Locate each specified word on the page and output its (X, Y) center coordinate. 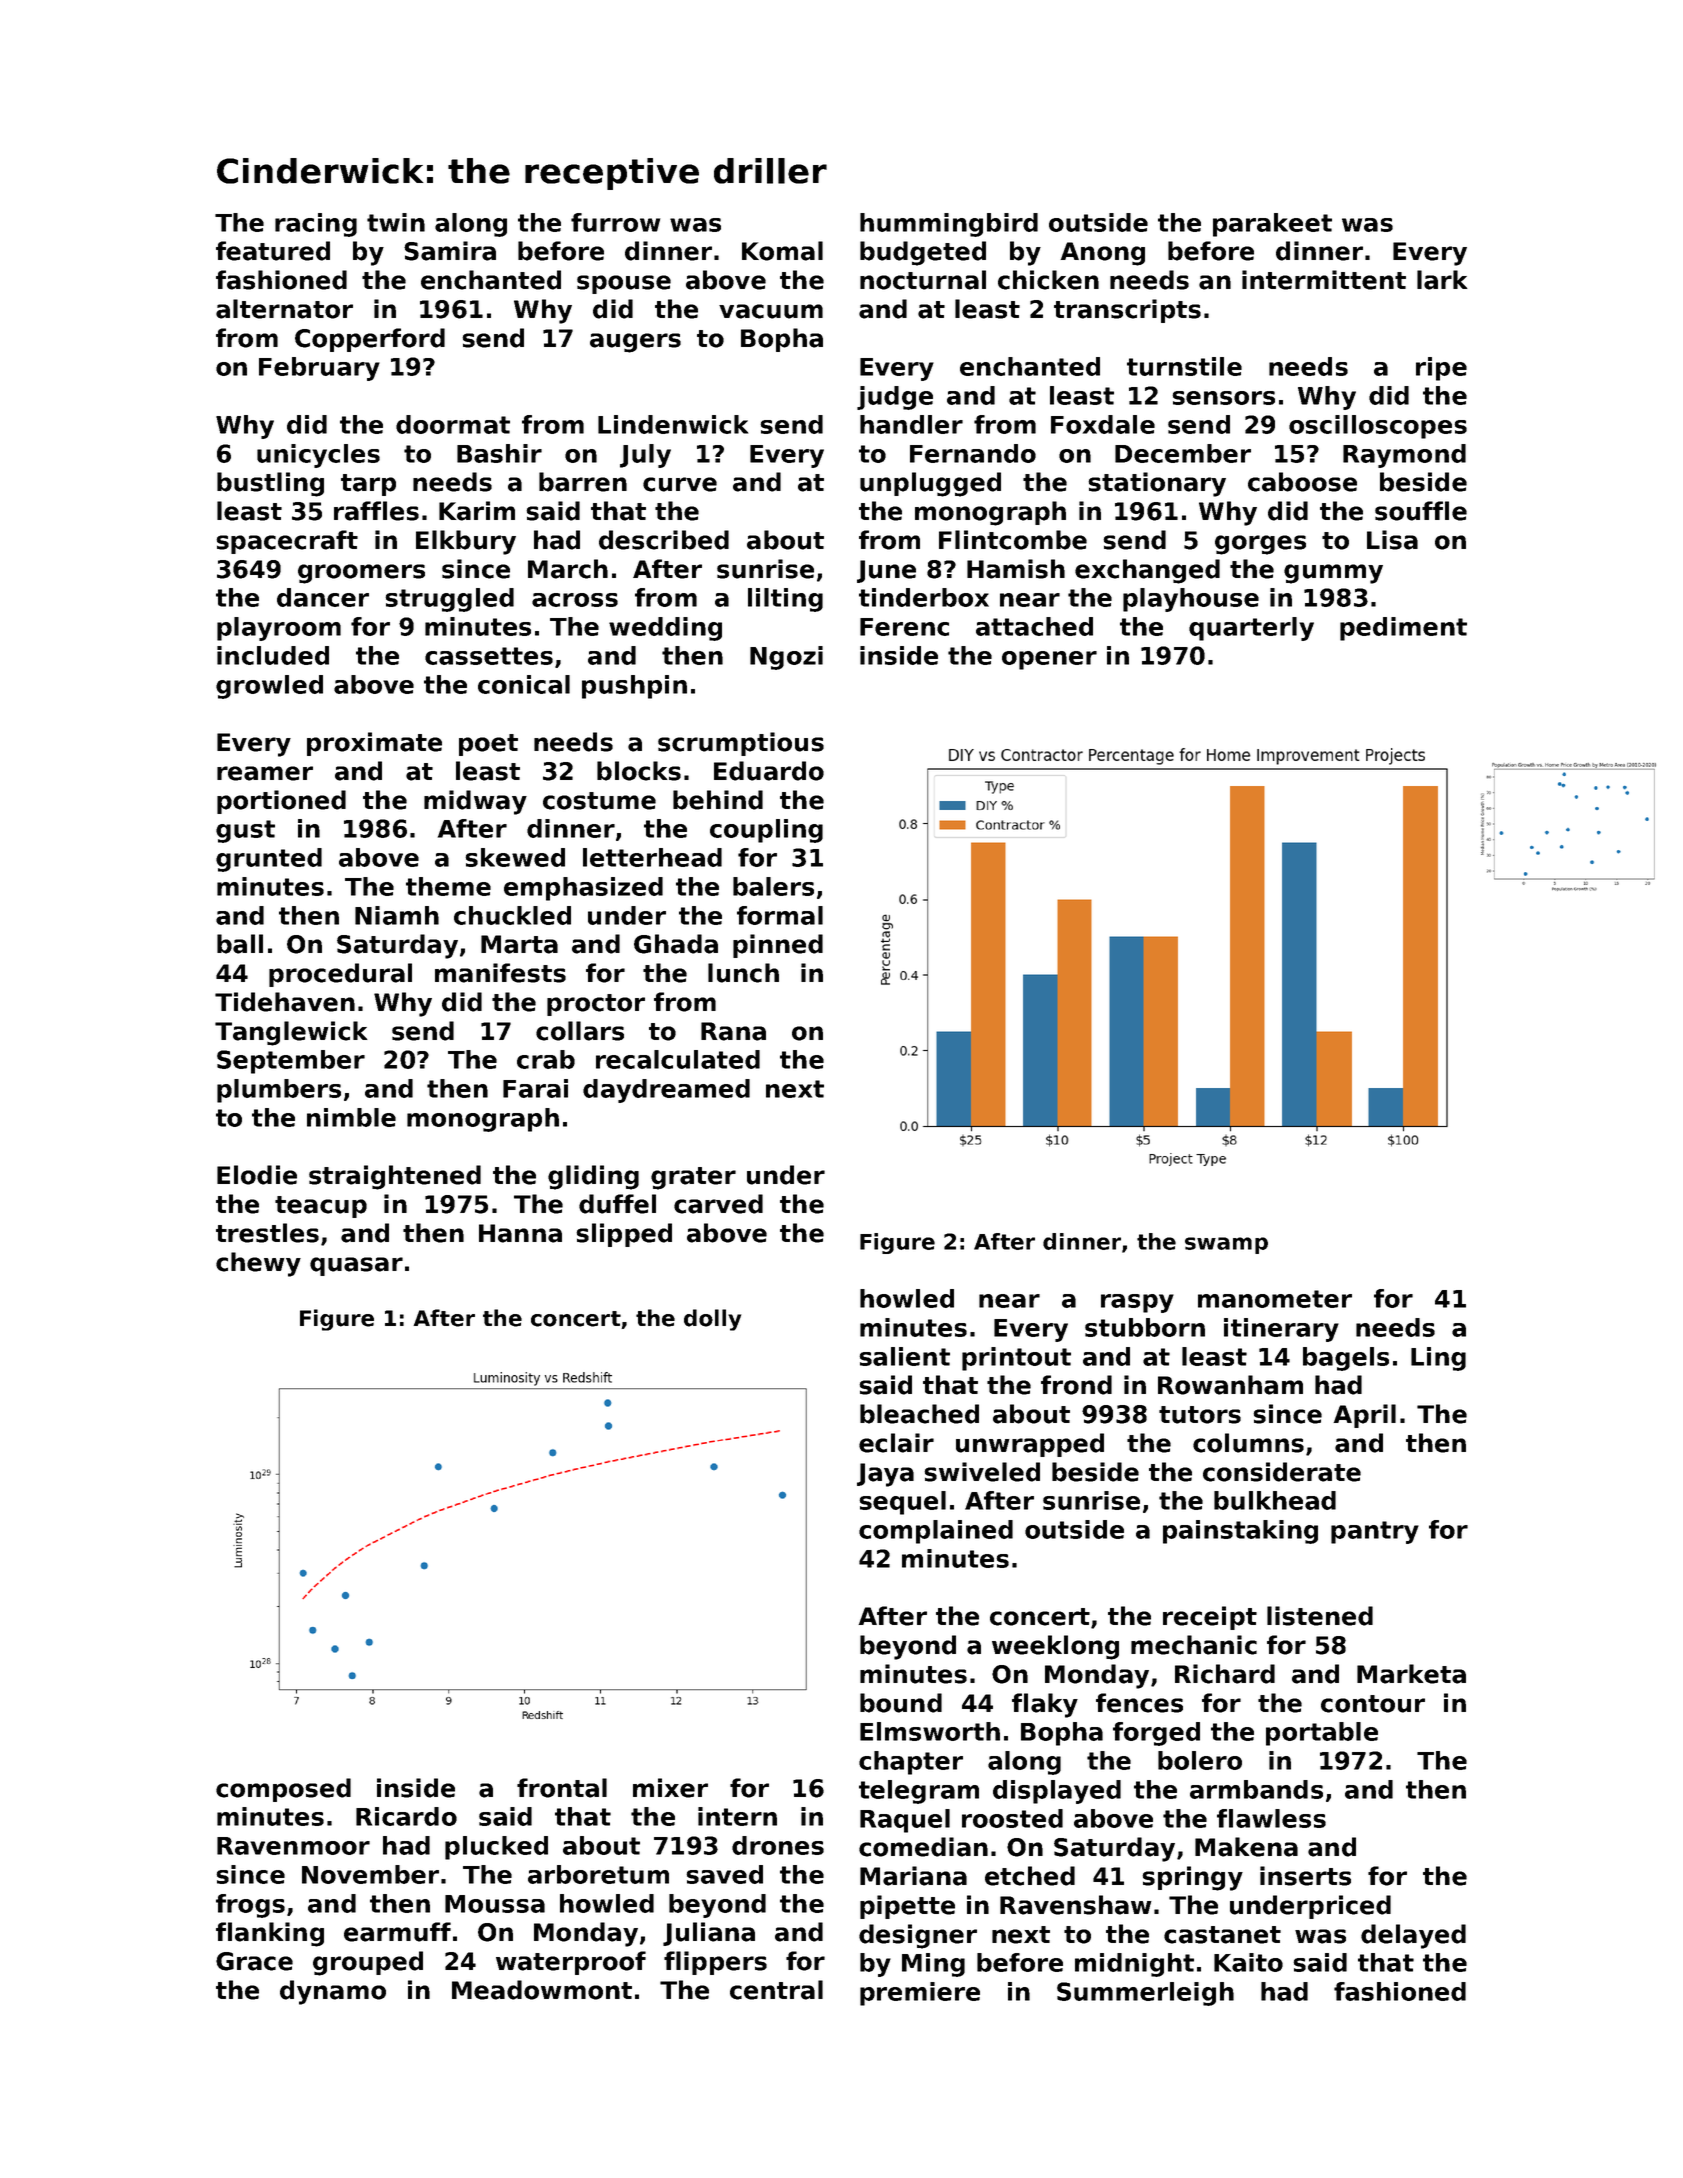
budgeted (923, 253)
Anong (1102, 254)
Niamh (397, 915)
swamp (1226, 1245)
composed (283, 1790)
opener (1049, 660)
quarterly (1251, 629)
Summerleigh (1145, 1994)
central (776, 1990)
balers (773, 886)
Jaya (885, 1475)
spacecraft (287, 542)
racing (316, 225)
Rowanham (1230, 1385)
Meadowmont (542, 1990)
